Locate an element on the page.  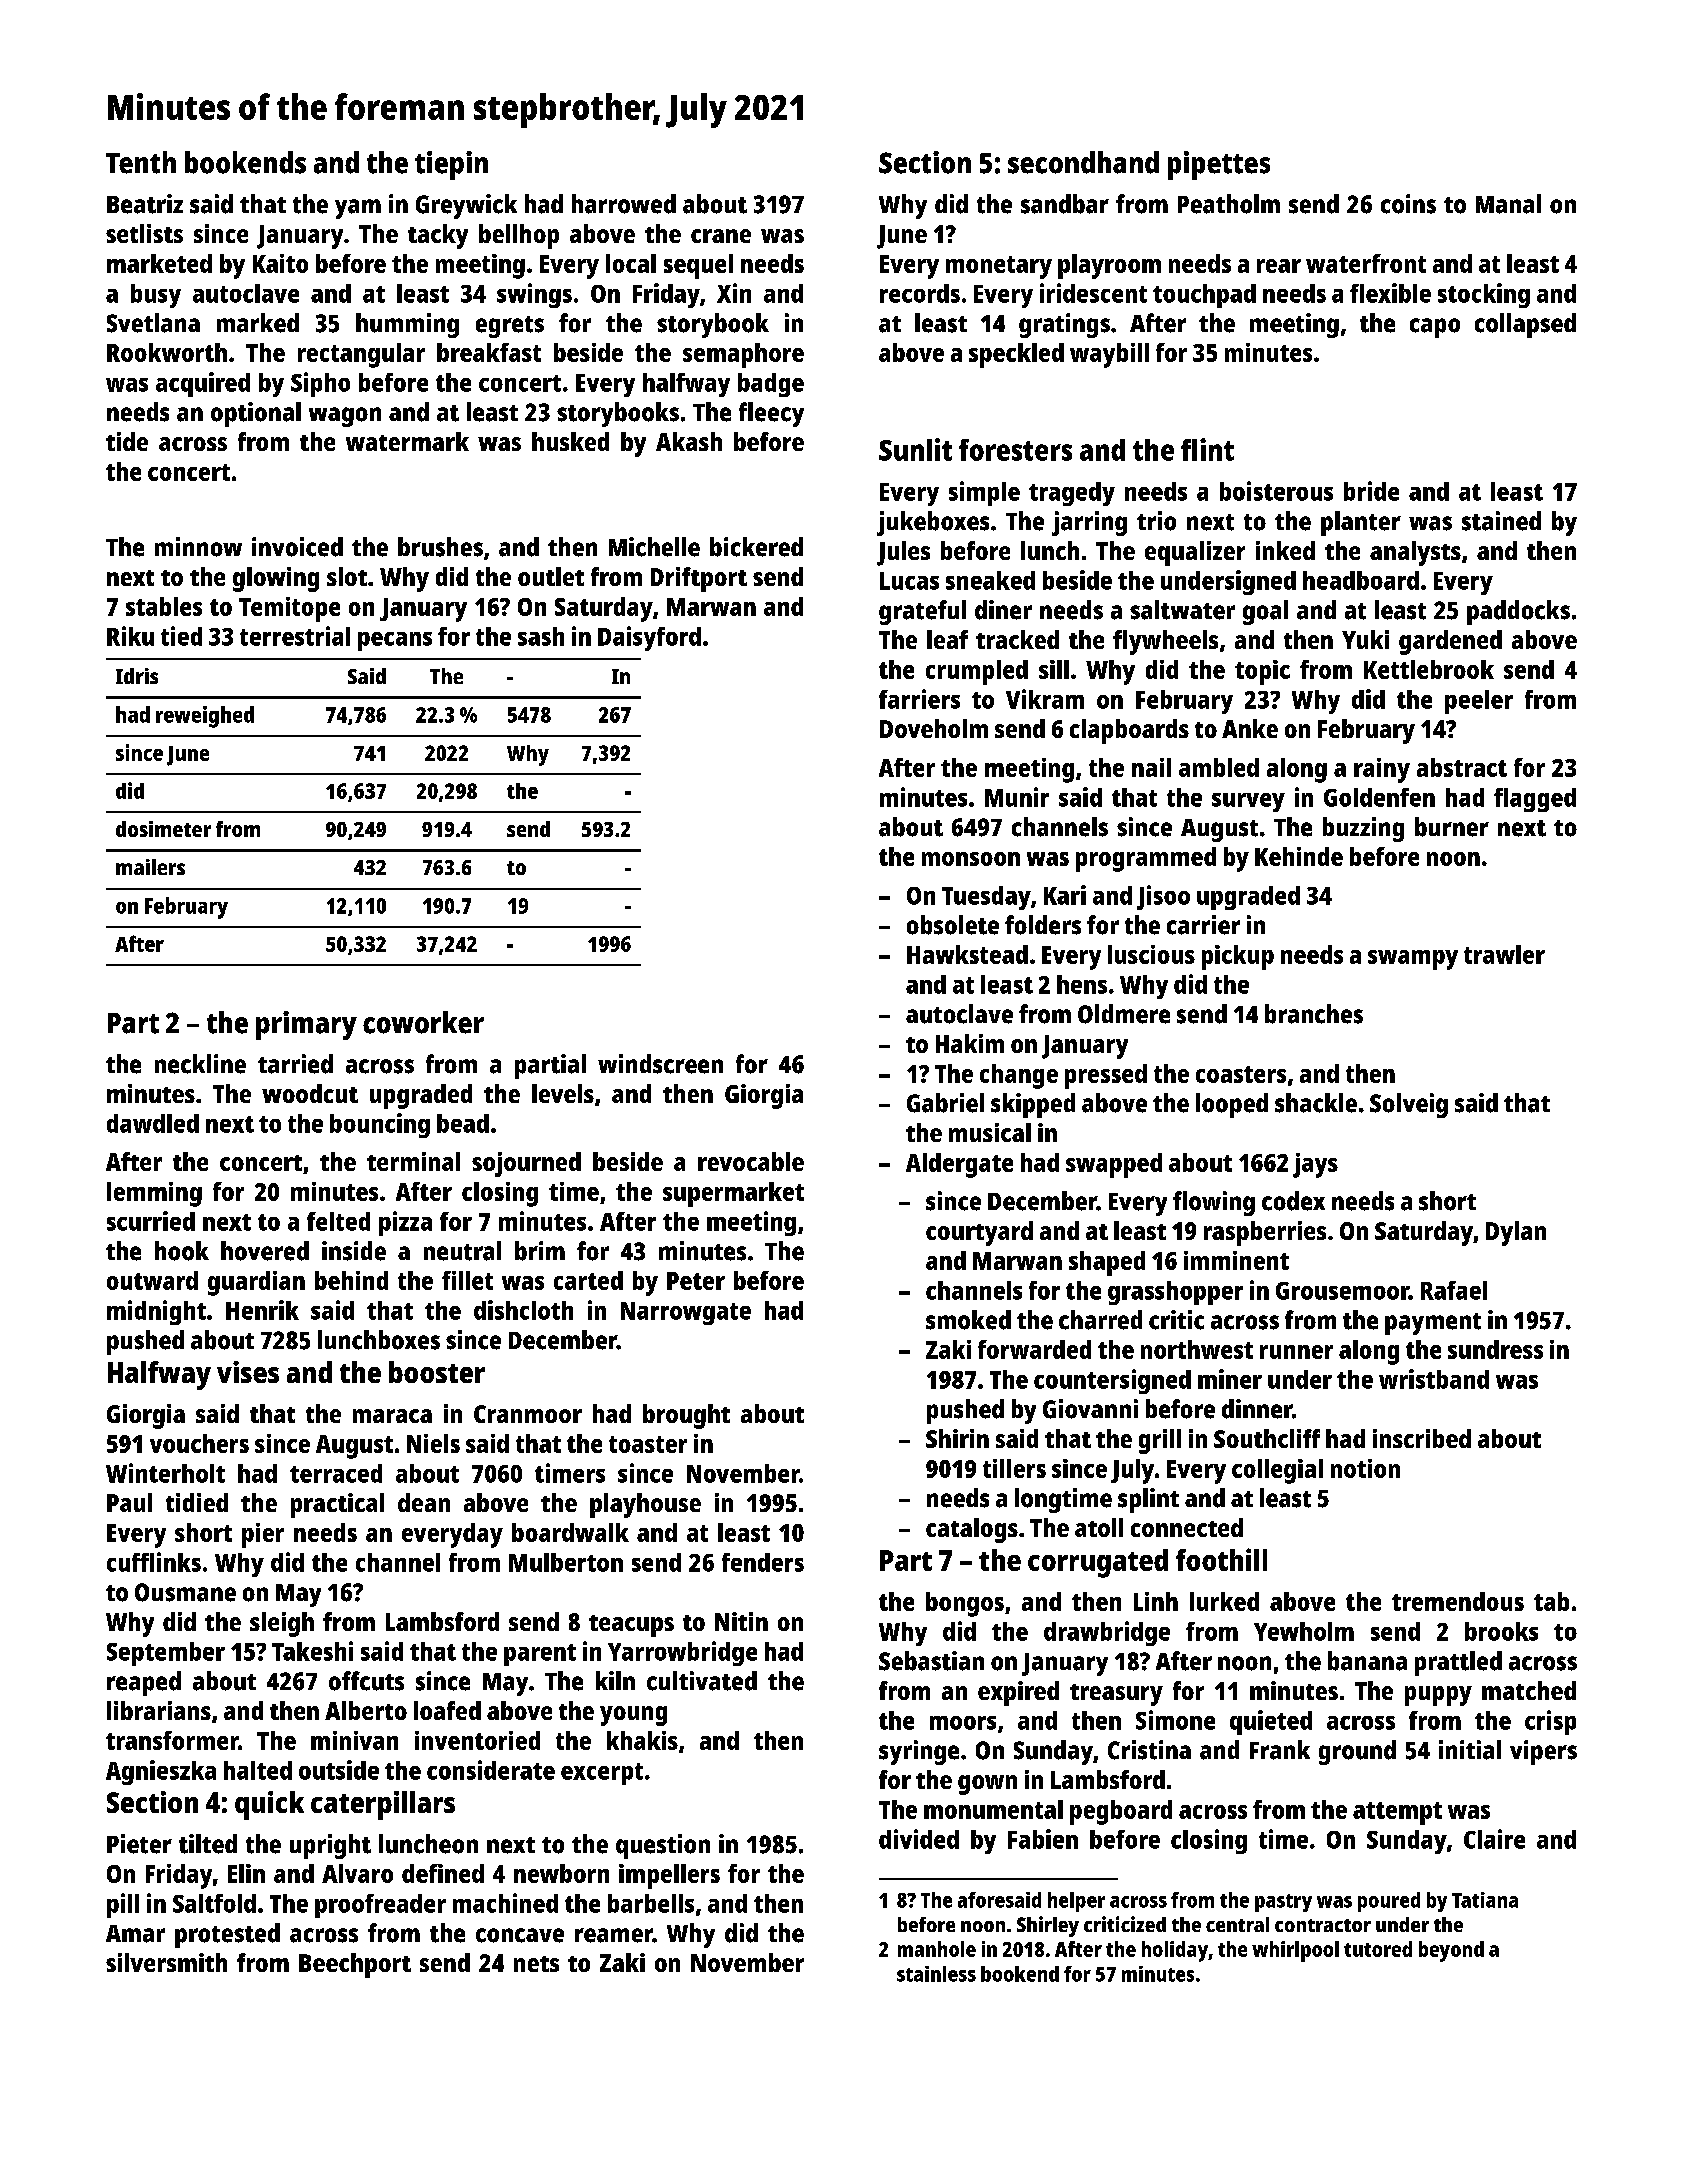
question is located at coordinates (663, 1846).
